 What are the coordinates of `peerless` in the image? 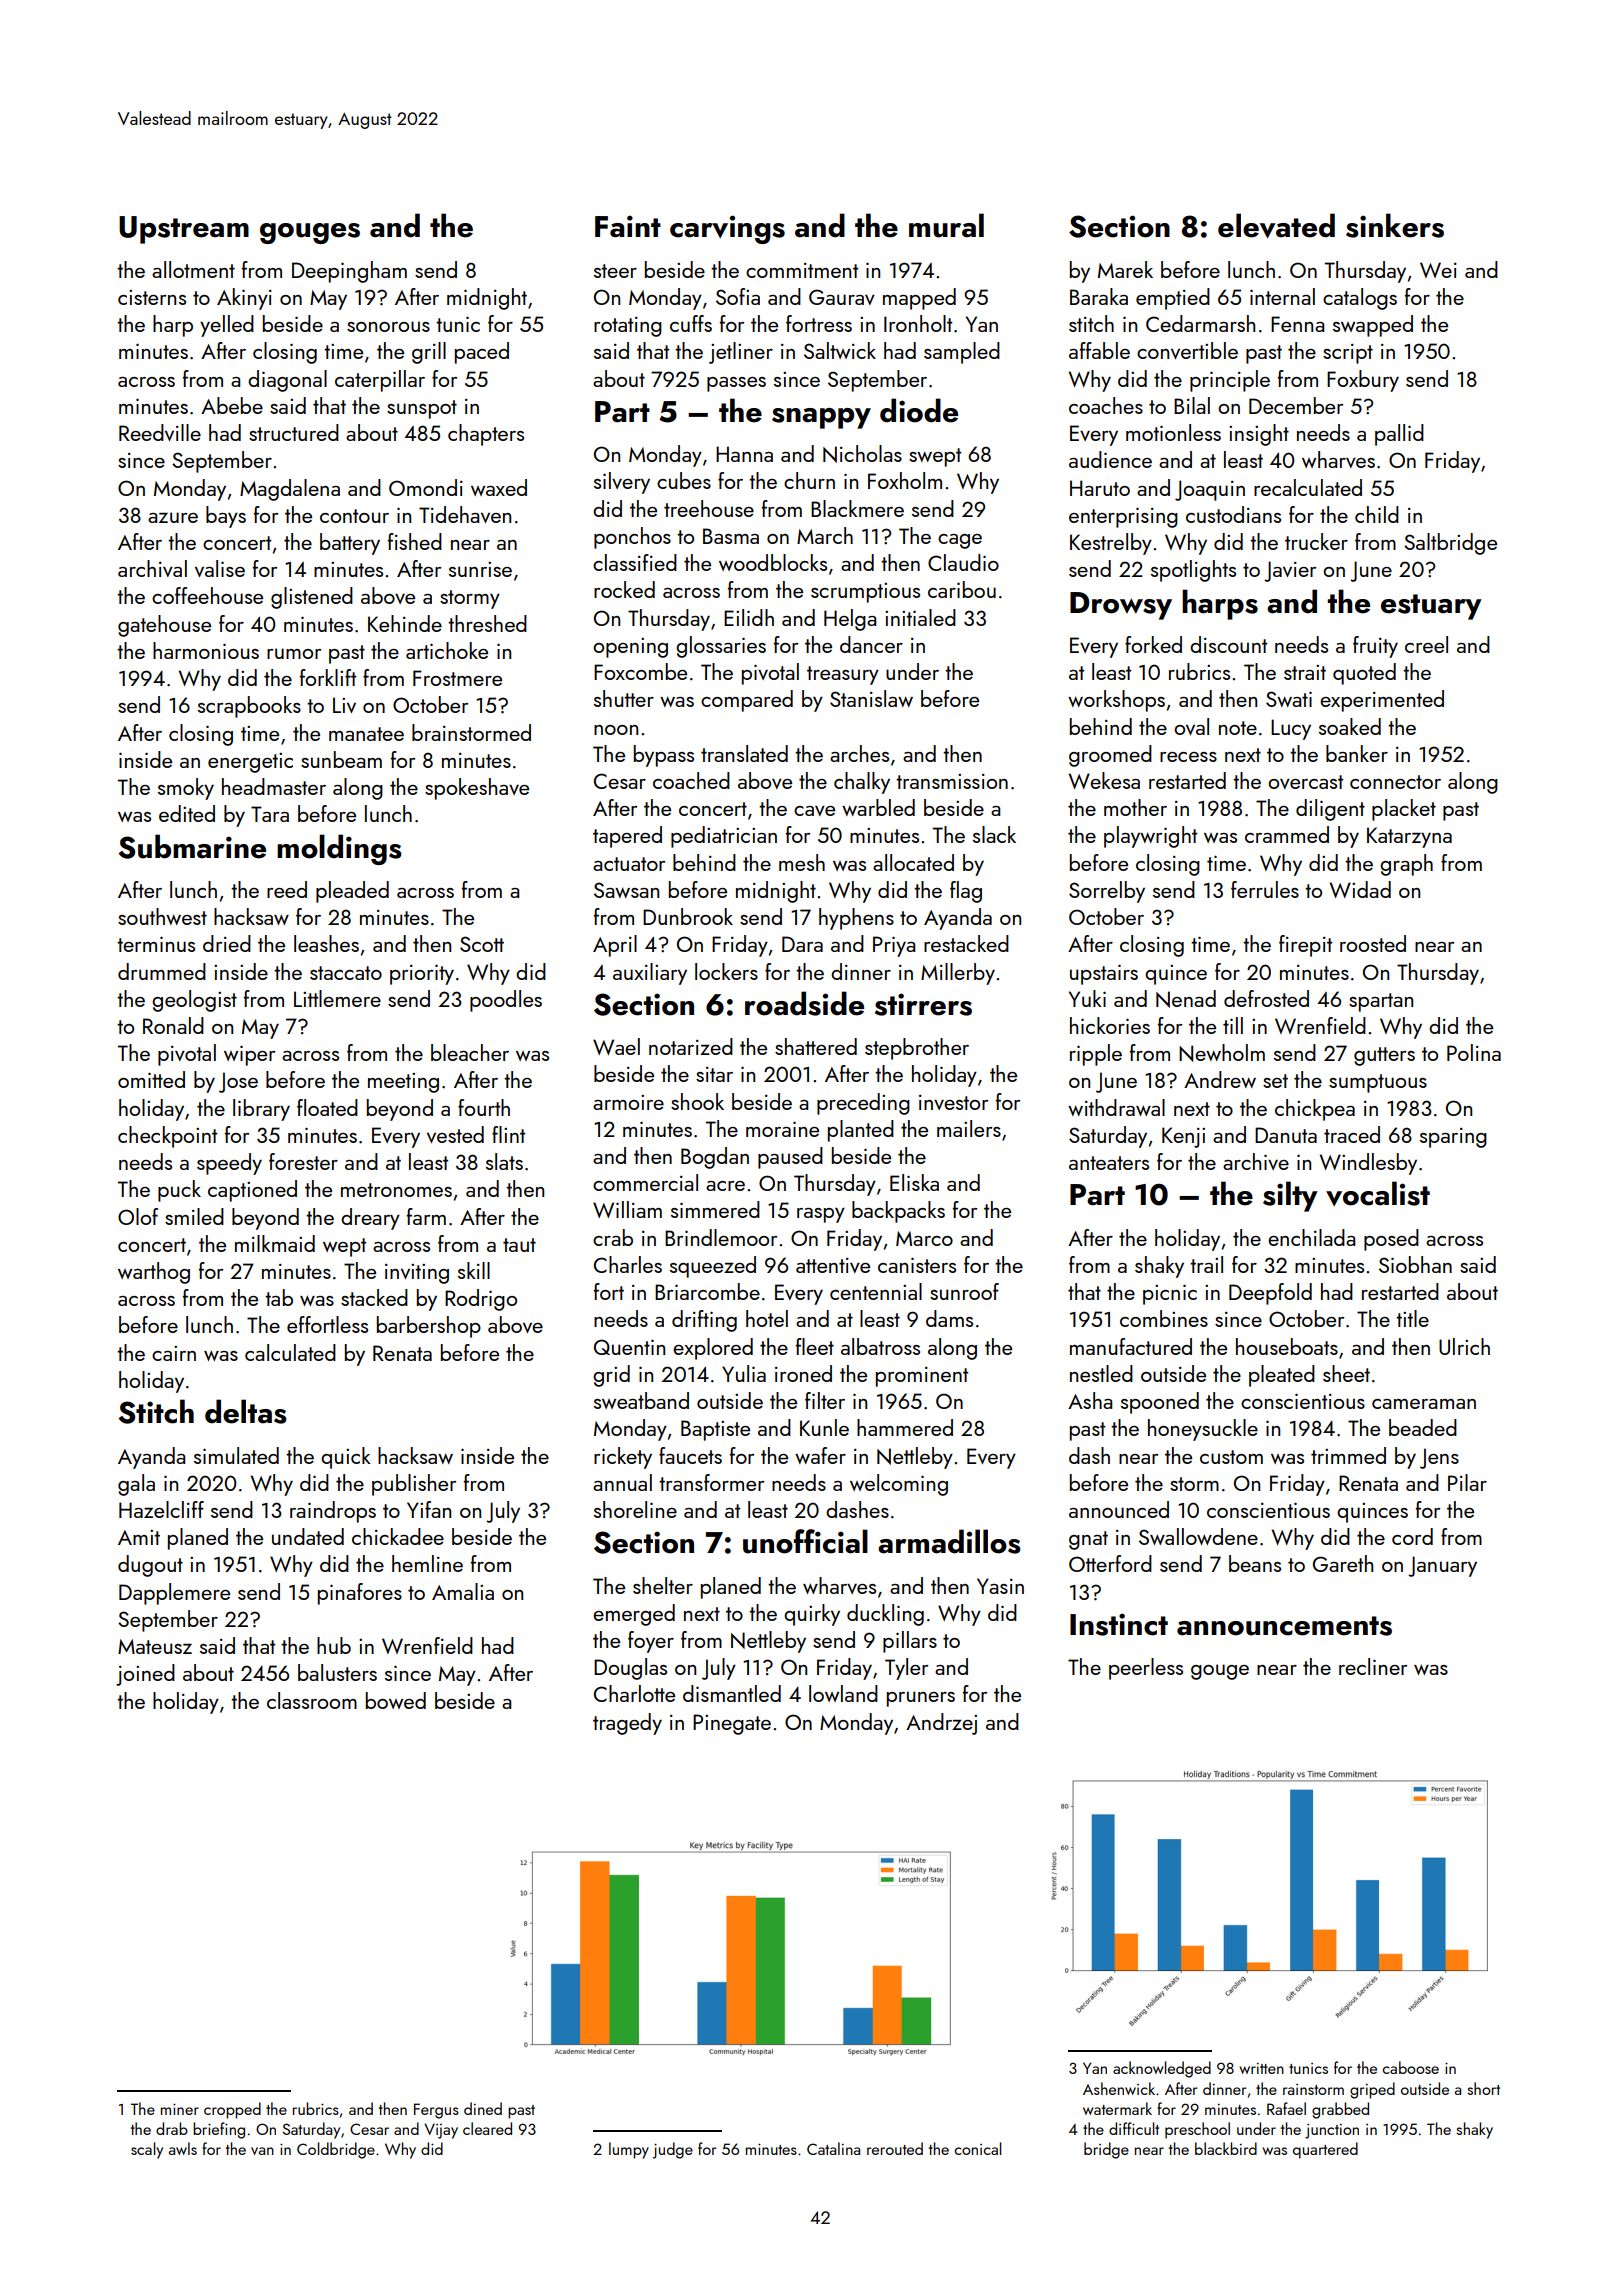 It's located at (1146, 1669).
